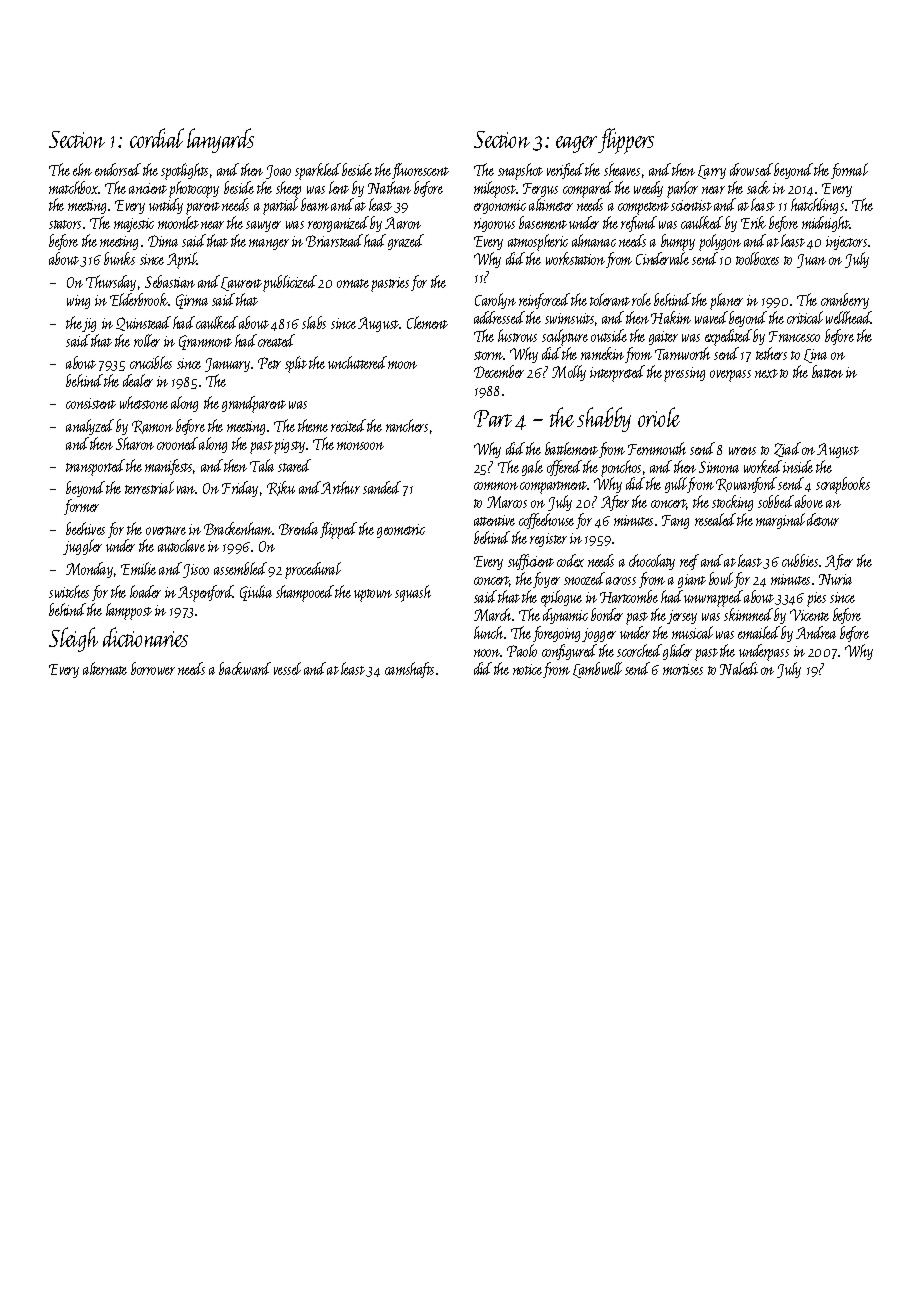 This document has height=1314, width=924. What do you see at coordinates (238, 528) in the document?
I see `Brackenham` at bounding box center [238, 528].
